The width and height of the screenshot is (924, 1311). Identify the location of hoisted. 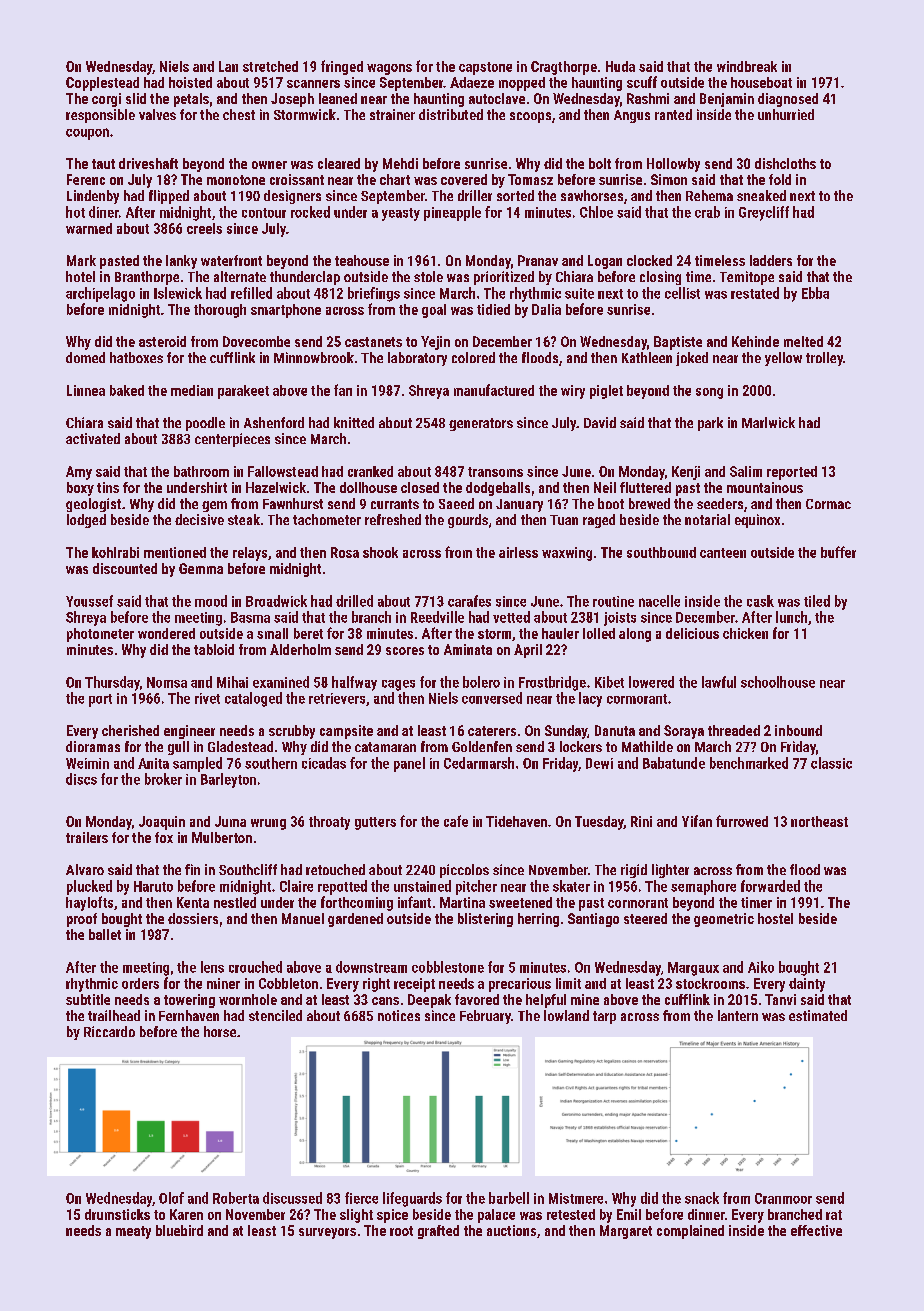
(190, 82).
